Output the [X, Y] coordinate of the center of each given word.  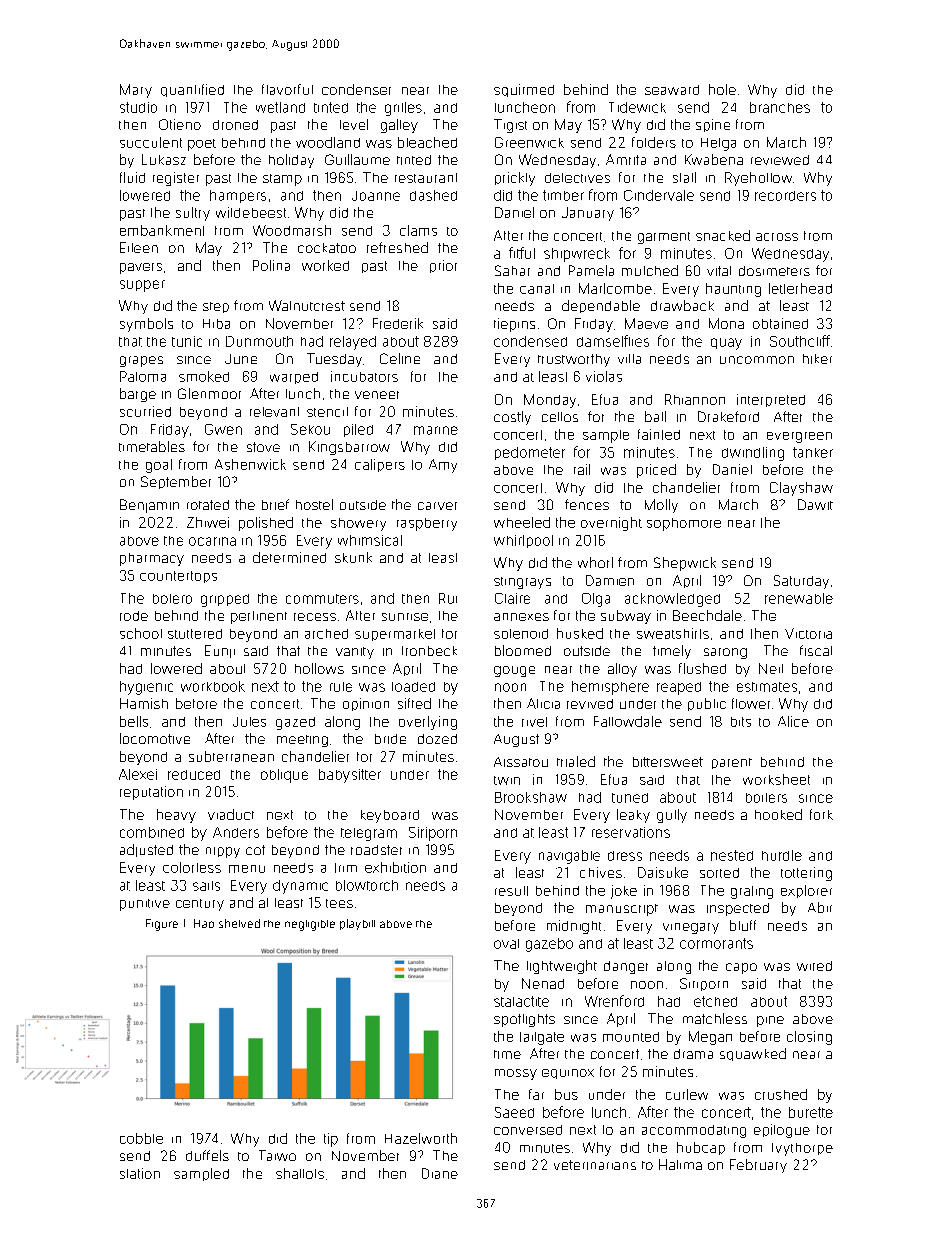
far [536, 1094]
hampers [238, 196]
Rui [448, 598]
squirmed [524, 90]
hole [722, 89]
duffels [207, 1155]
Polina [271, 265]
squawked [753, 1054]
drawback [682, 305]
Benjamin [149, 506]
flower [751, 703]
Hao [204, 923]
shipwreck [577, 255]
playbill [357, 924]
